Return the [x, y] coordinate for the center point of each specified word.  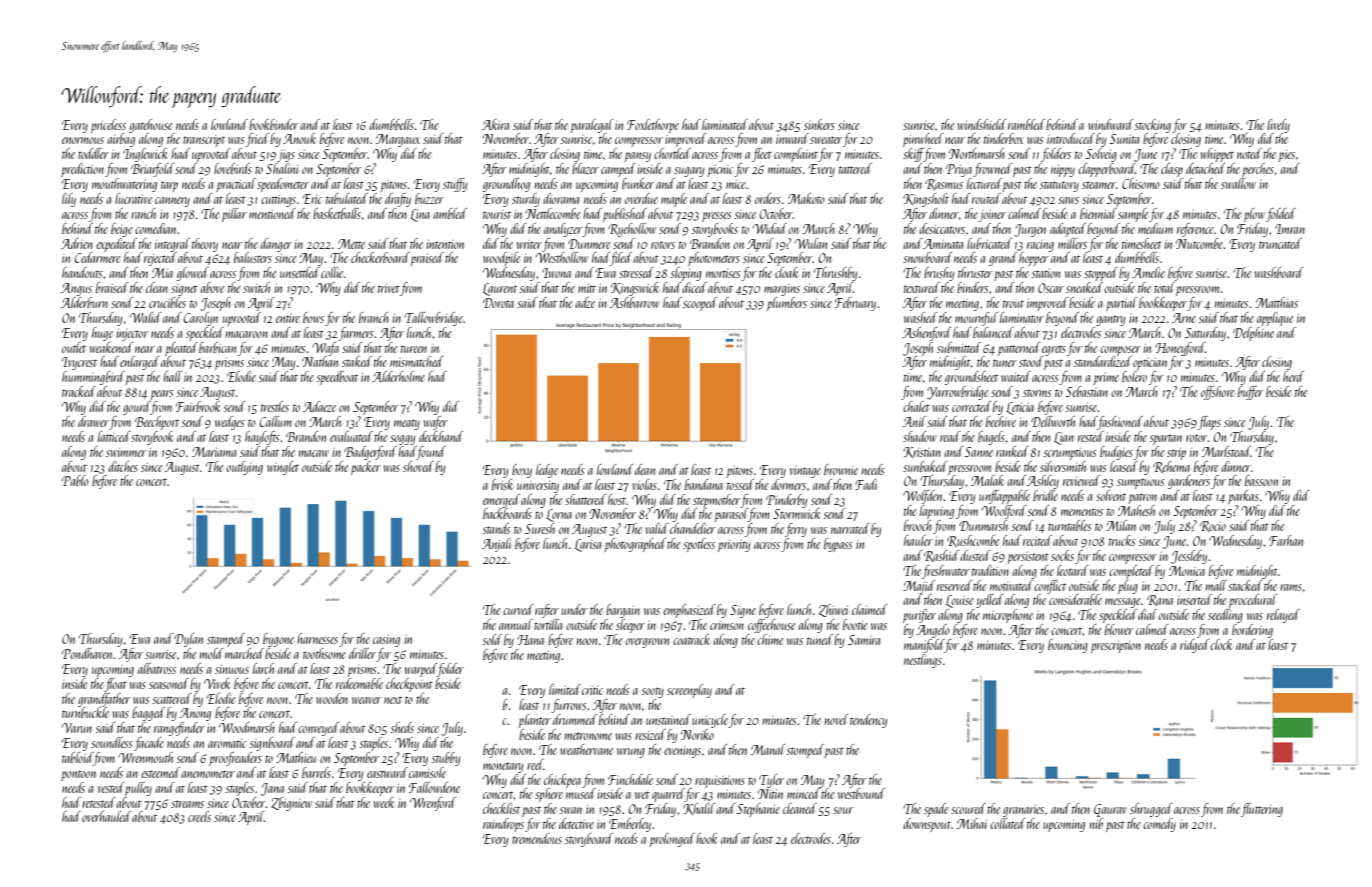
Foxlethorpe [653, 126]
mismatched [417, 361]
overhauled [106, 816]
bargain [623, 611]
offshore [1217, 393]
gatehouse [150, 126]
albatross [157, 668]
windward [1111, 124]
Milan [1121, 525]
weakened [111, 347]
